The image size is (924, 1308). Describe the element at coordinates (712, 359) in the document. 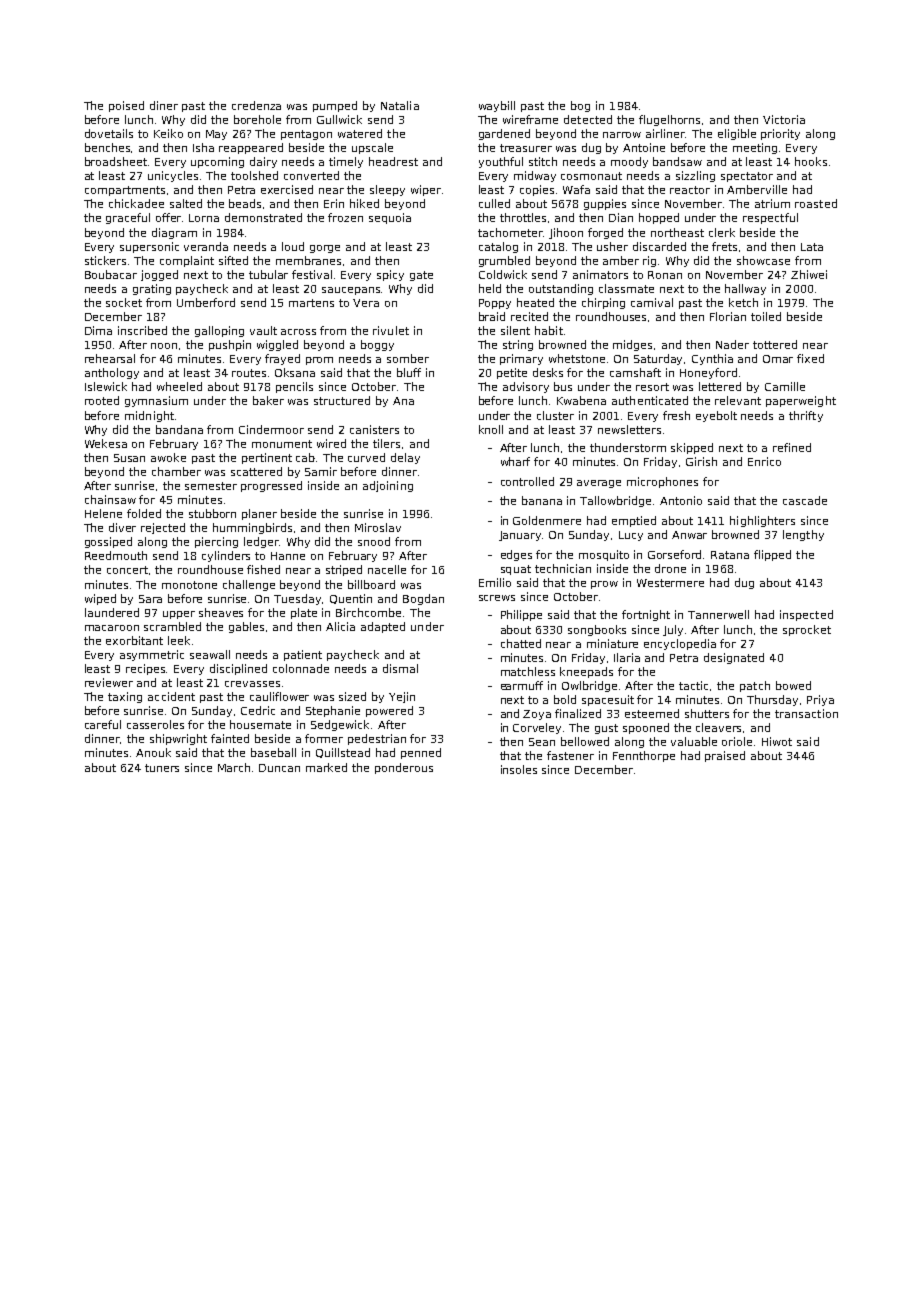

I see `Cynthia` at that location.
